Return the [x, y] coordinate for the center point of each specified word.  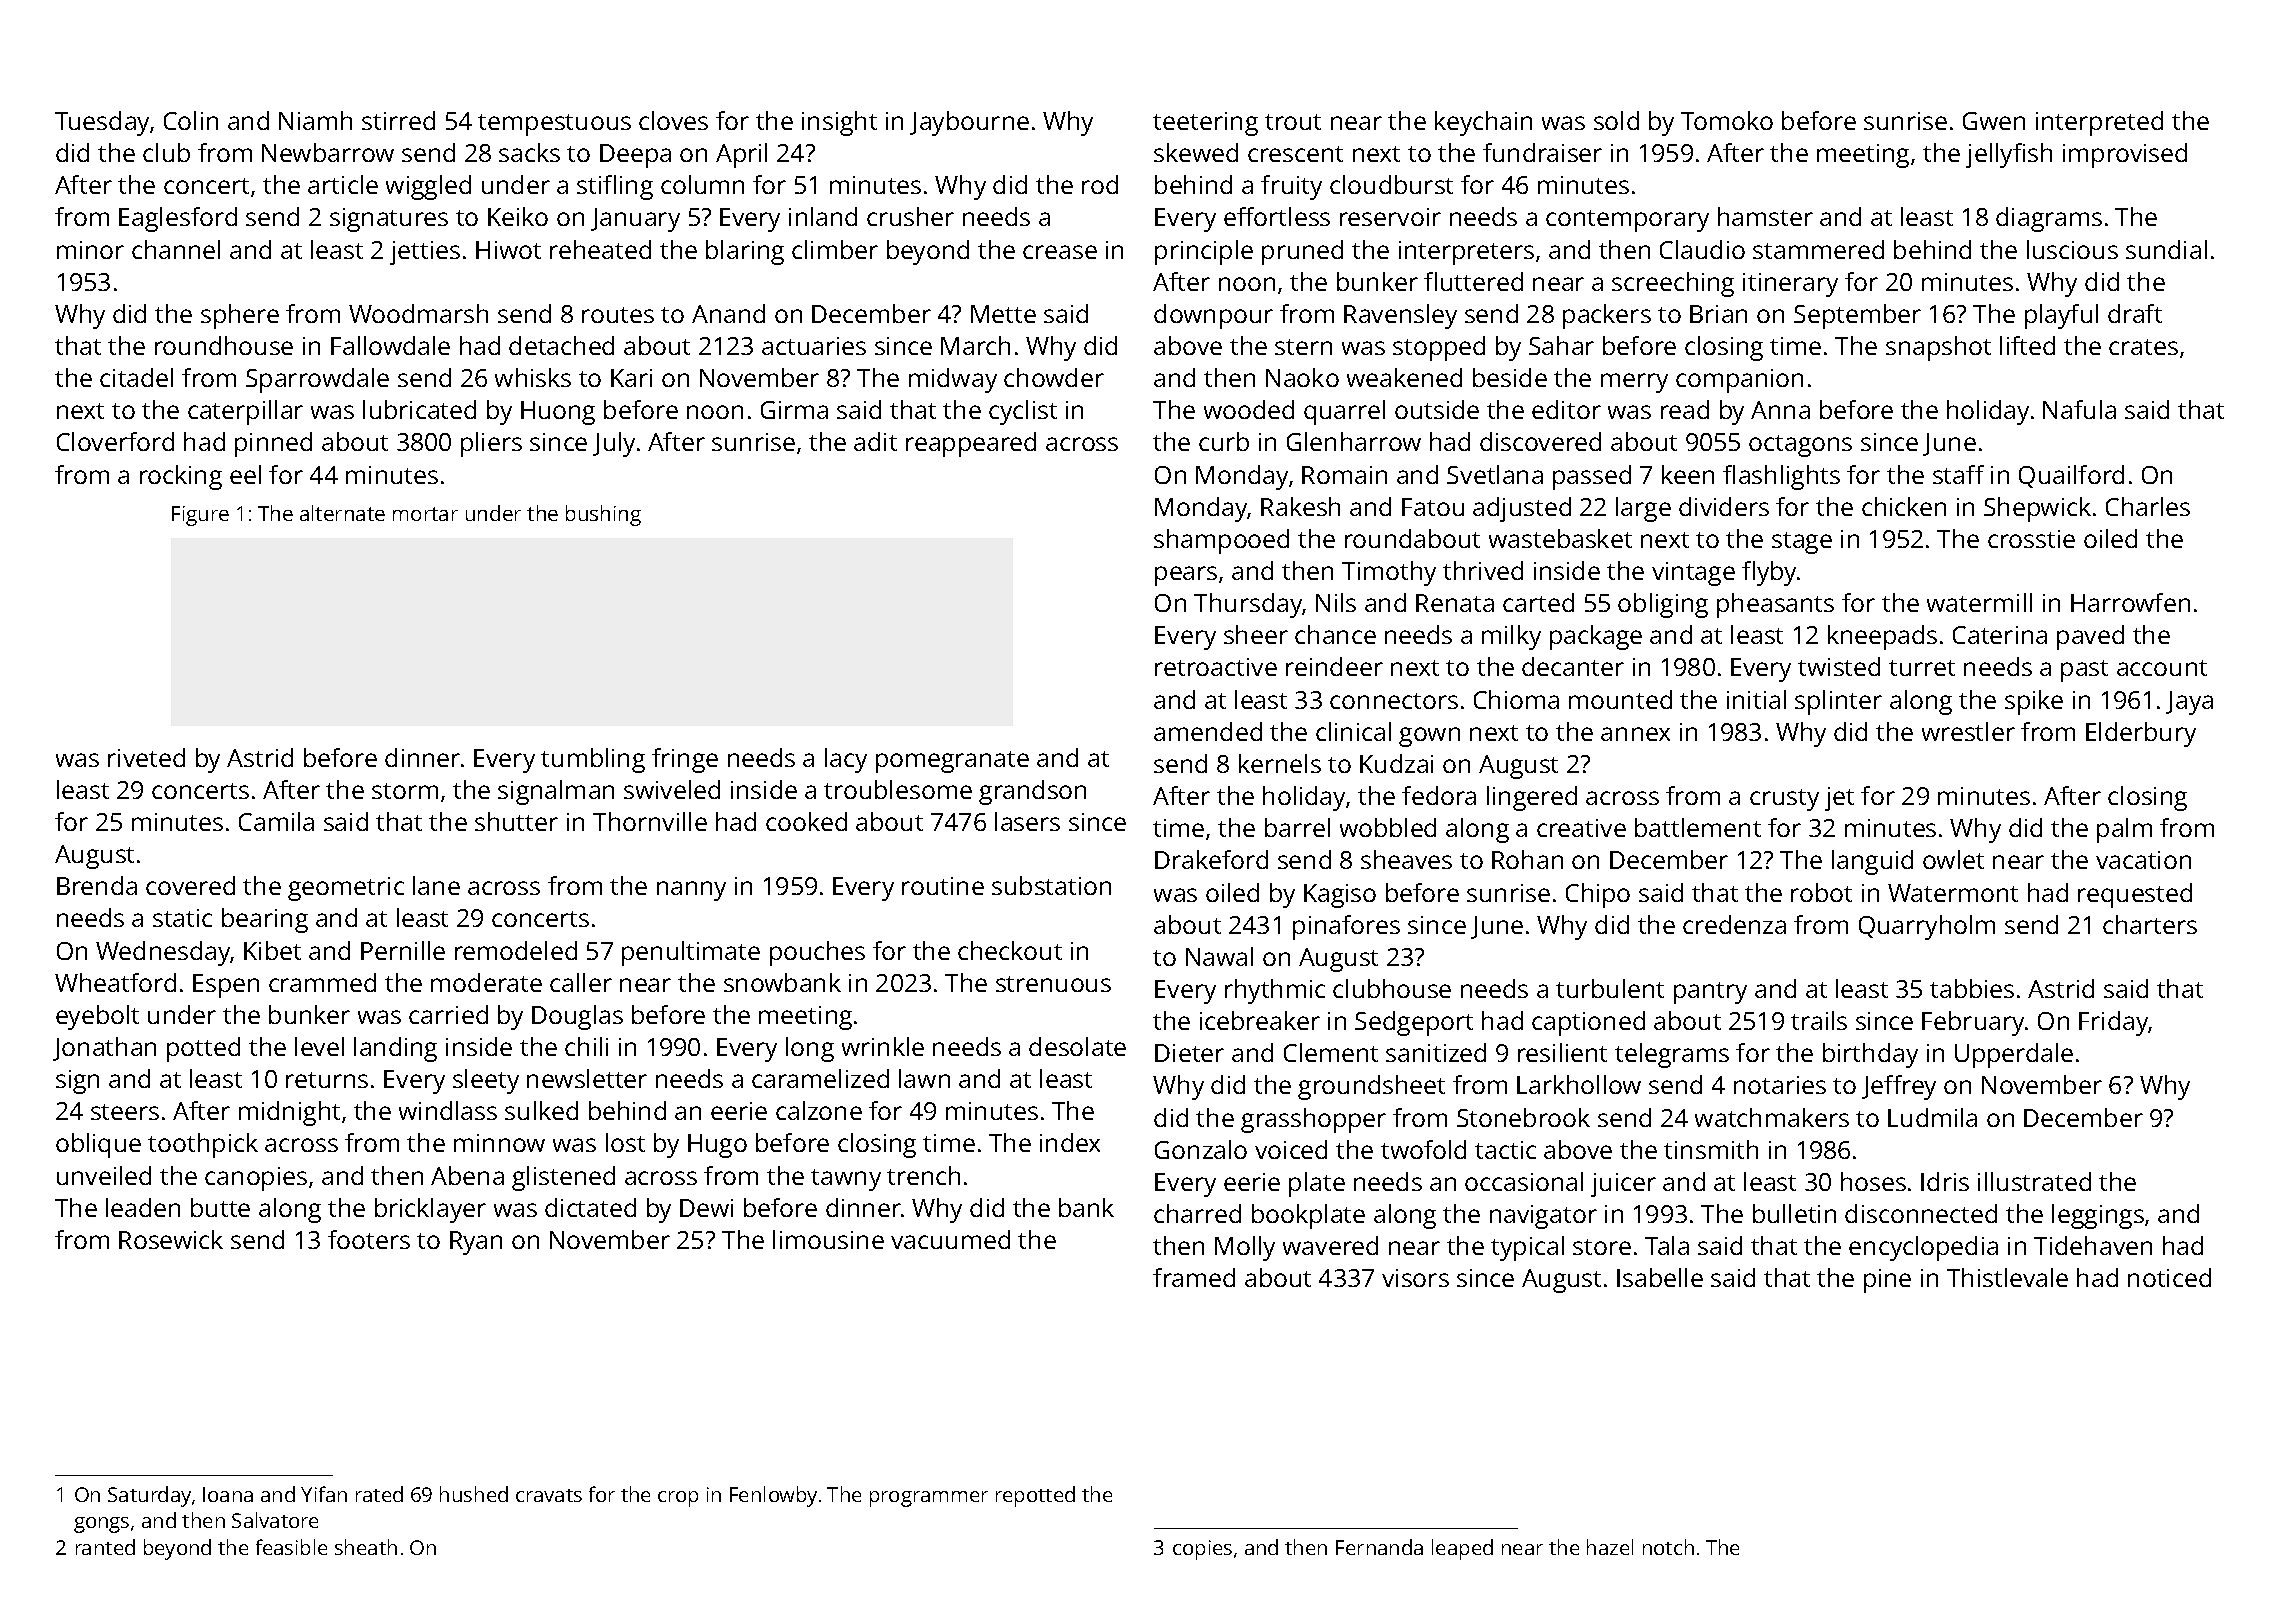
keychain [1483, 123]
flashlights [1781, 477]
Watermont [1953, 893]
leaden [143, 1207]
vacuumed [950, 1239]
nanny [691, 891]
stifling [615, 187]
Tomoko [1727, 120]
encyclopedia [1923, 1248]
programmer [929, 1499]
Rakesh [1300, 506]
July [614, 444]
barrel [1297, 827]
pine [1887, 1281]
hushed [474, 1494]
